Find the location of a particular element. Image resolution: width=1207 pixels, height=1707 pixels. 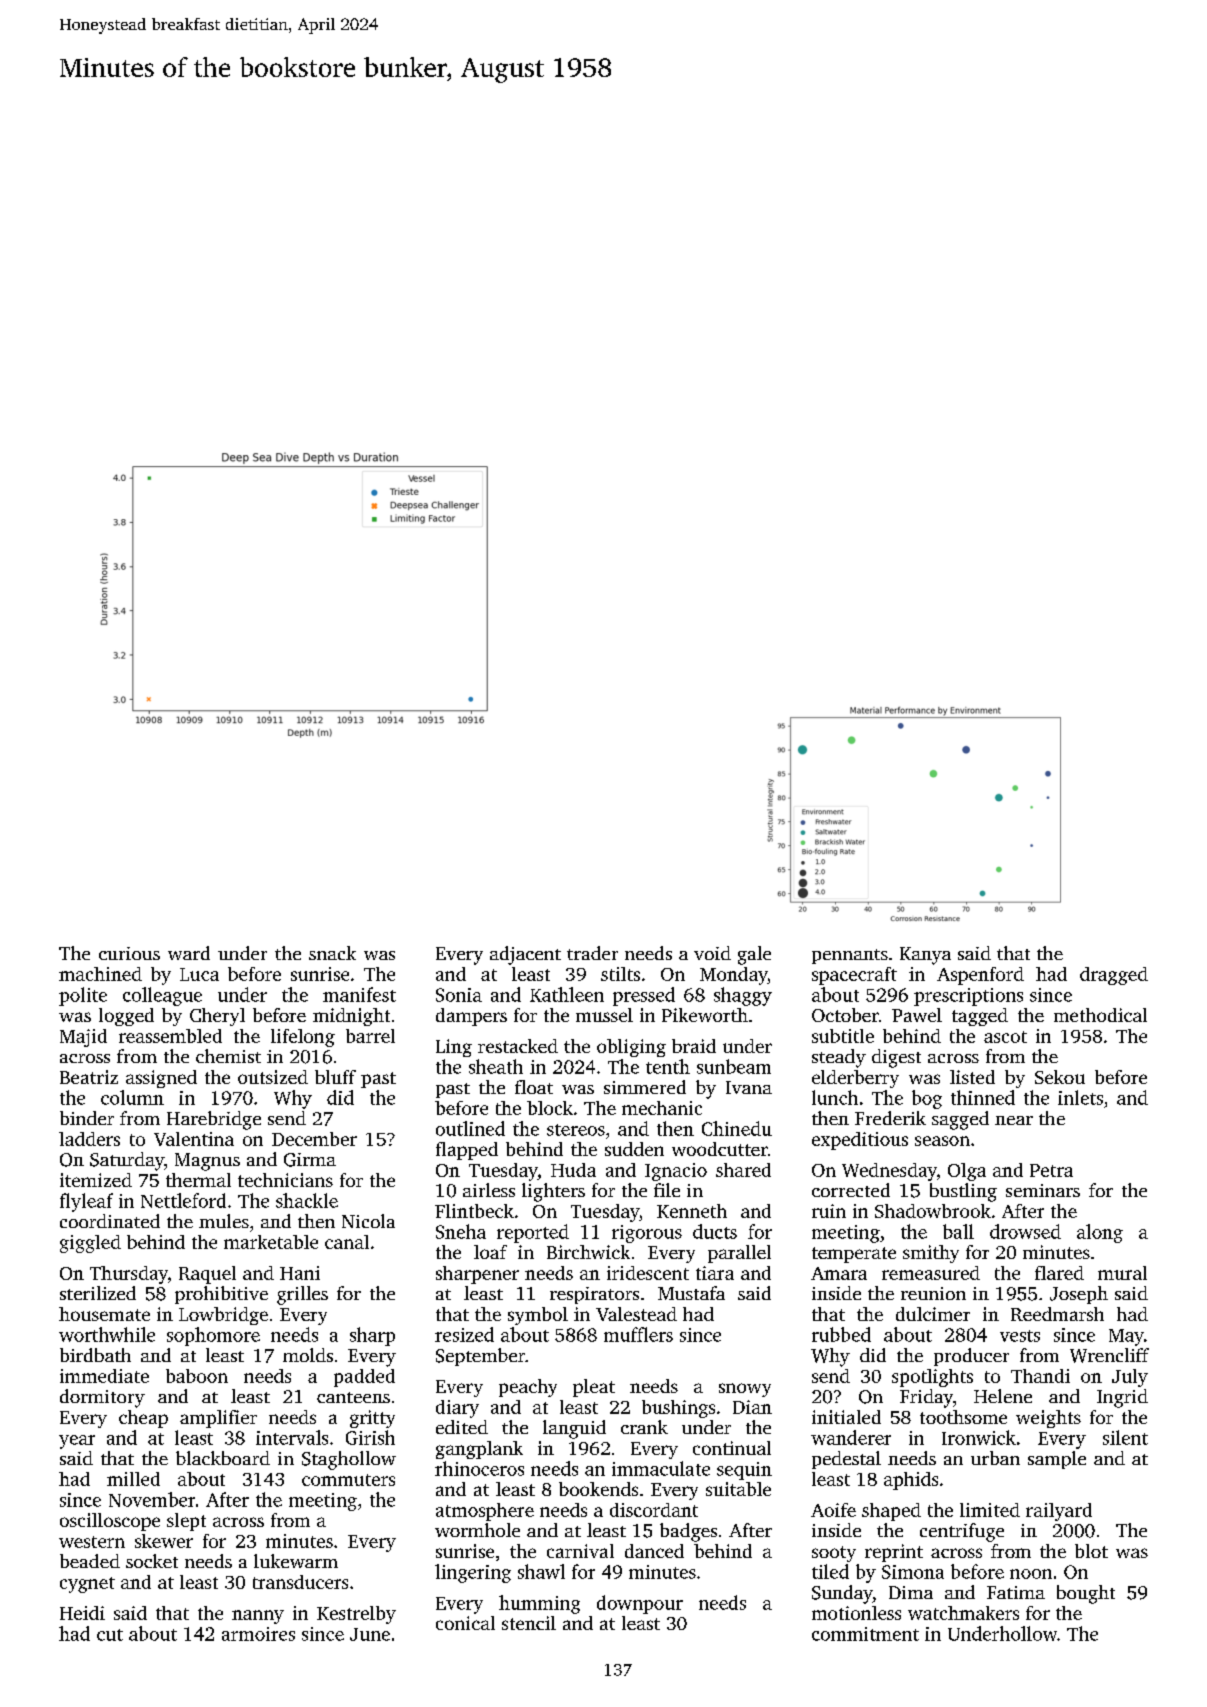

Chinedu is located at coordinates (737, 1128).
